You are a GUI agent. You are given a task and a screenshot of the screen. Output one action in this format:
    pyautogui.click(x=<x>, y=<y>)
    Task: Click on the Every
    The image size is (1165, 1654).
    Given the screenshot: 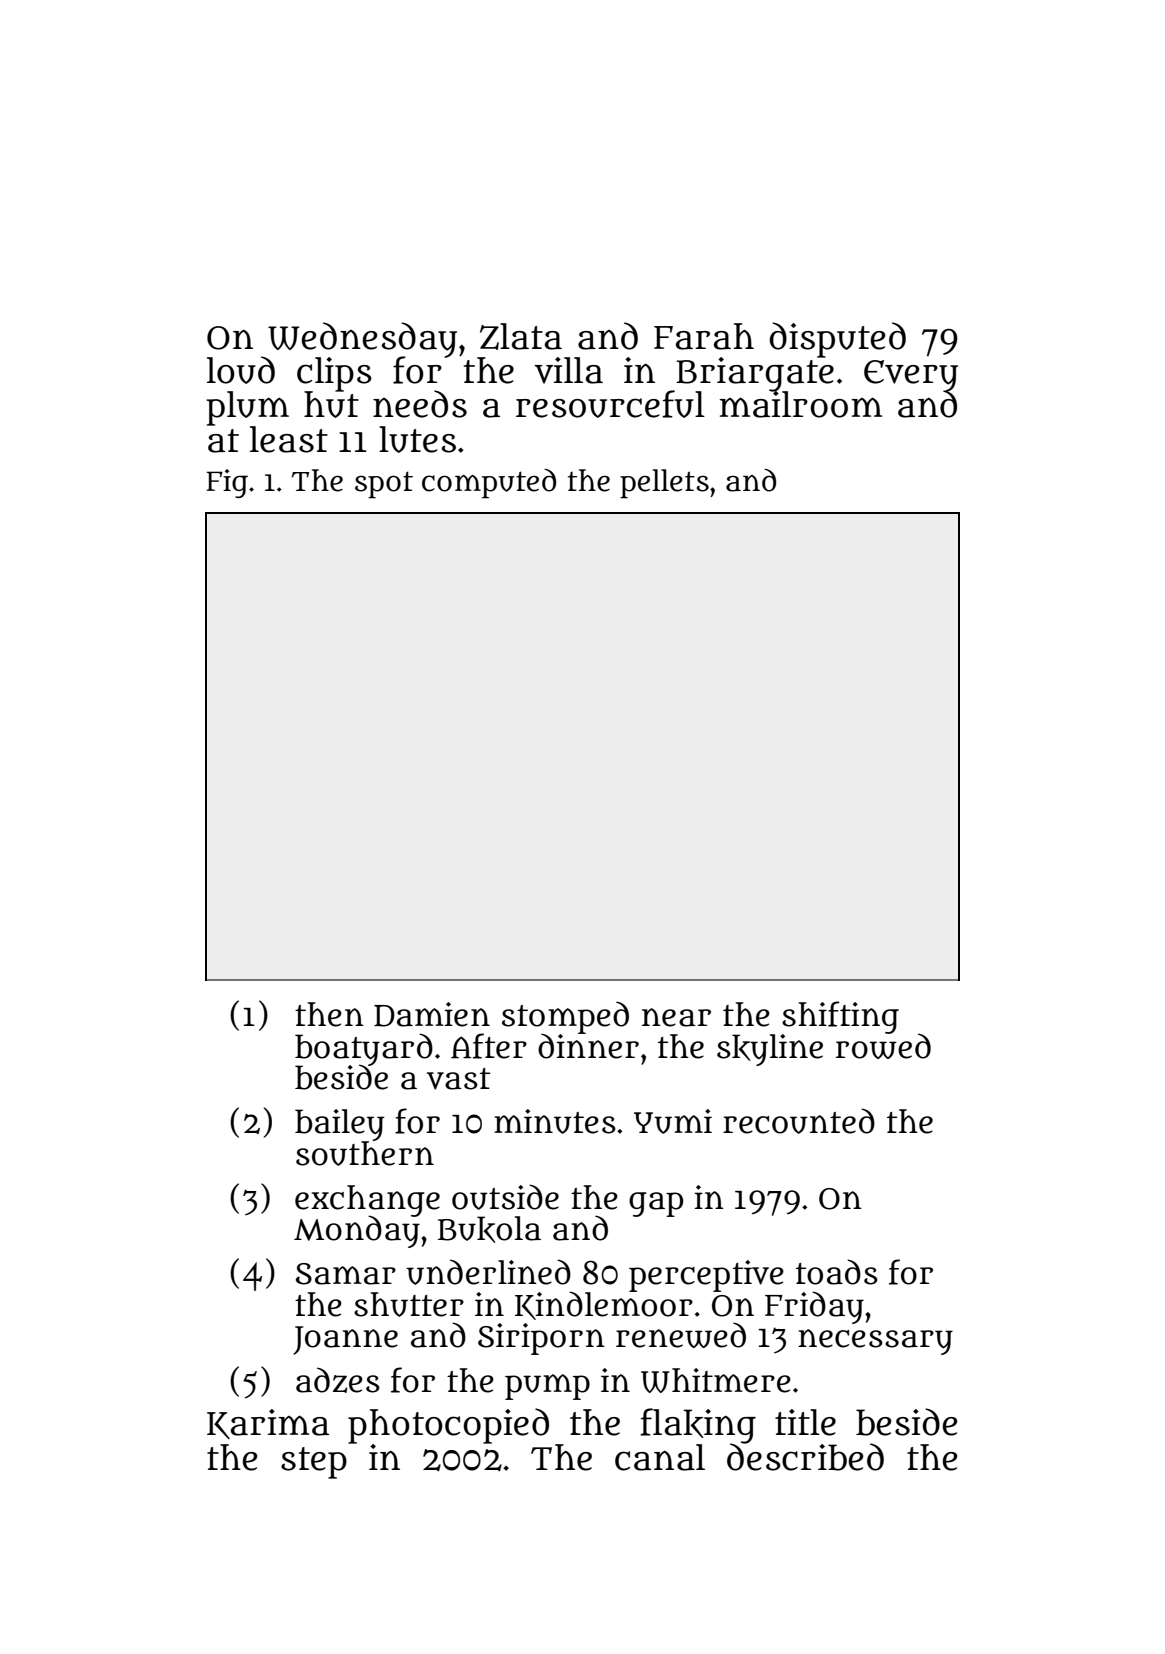 What is the action you would take?
    pyautogui.click(x=911, y=375)
